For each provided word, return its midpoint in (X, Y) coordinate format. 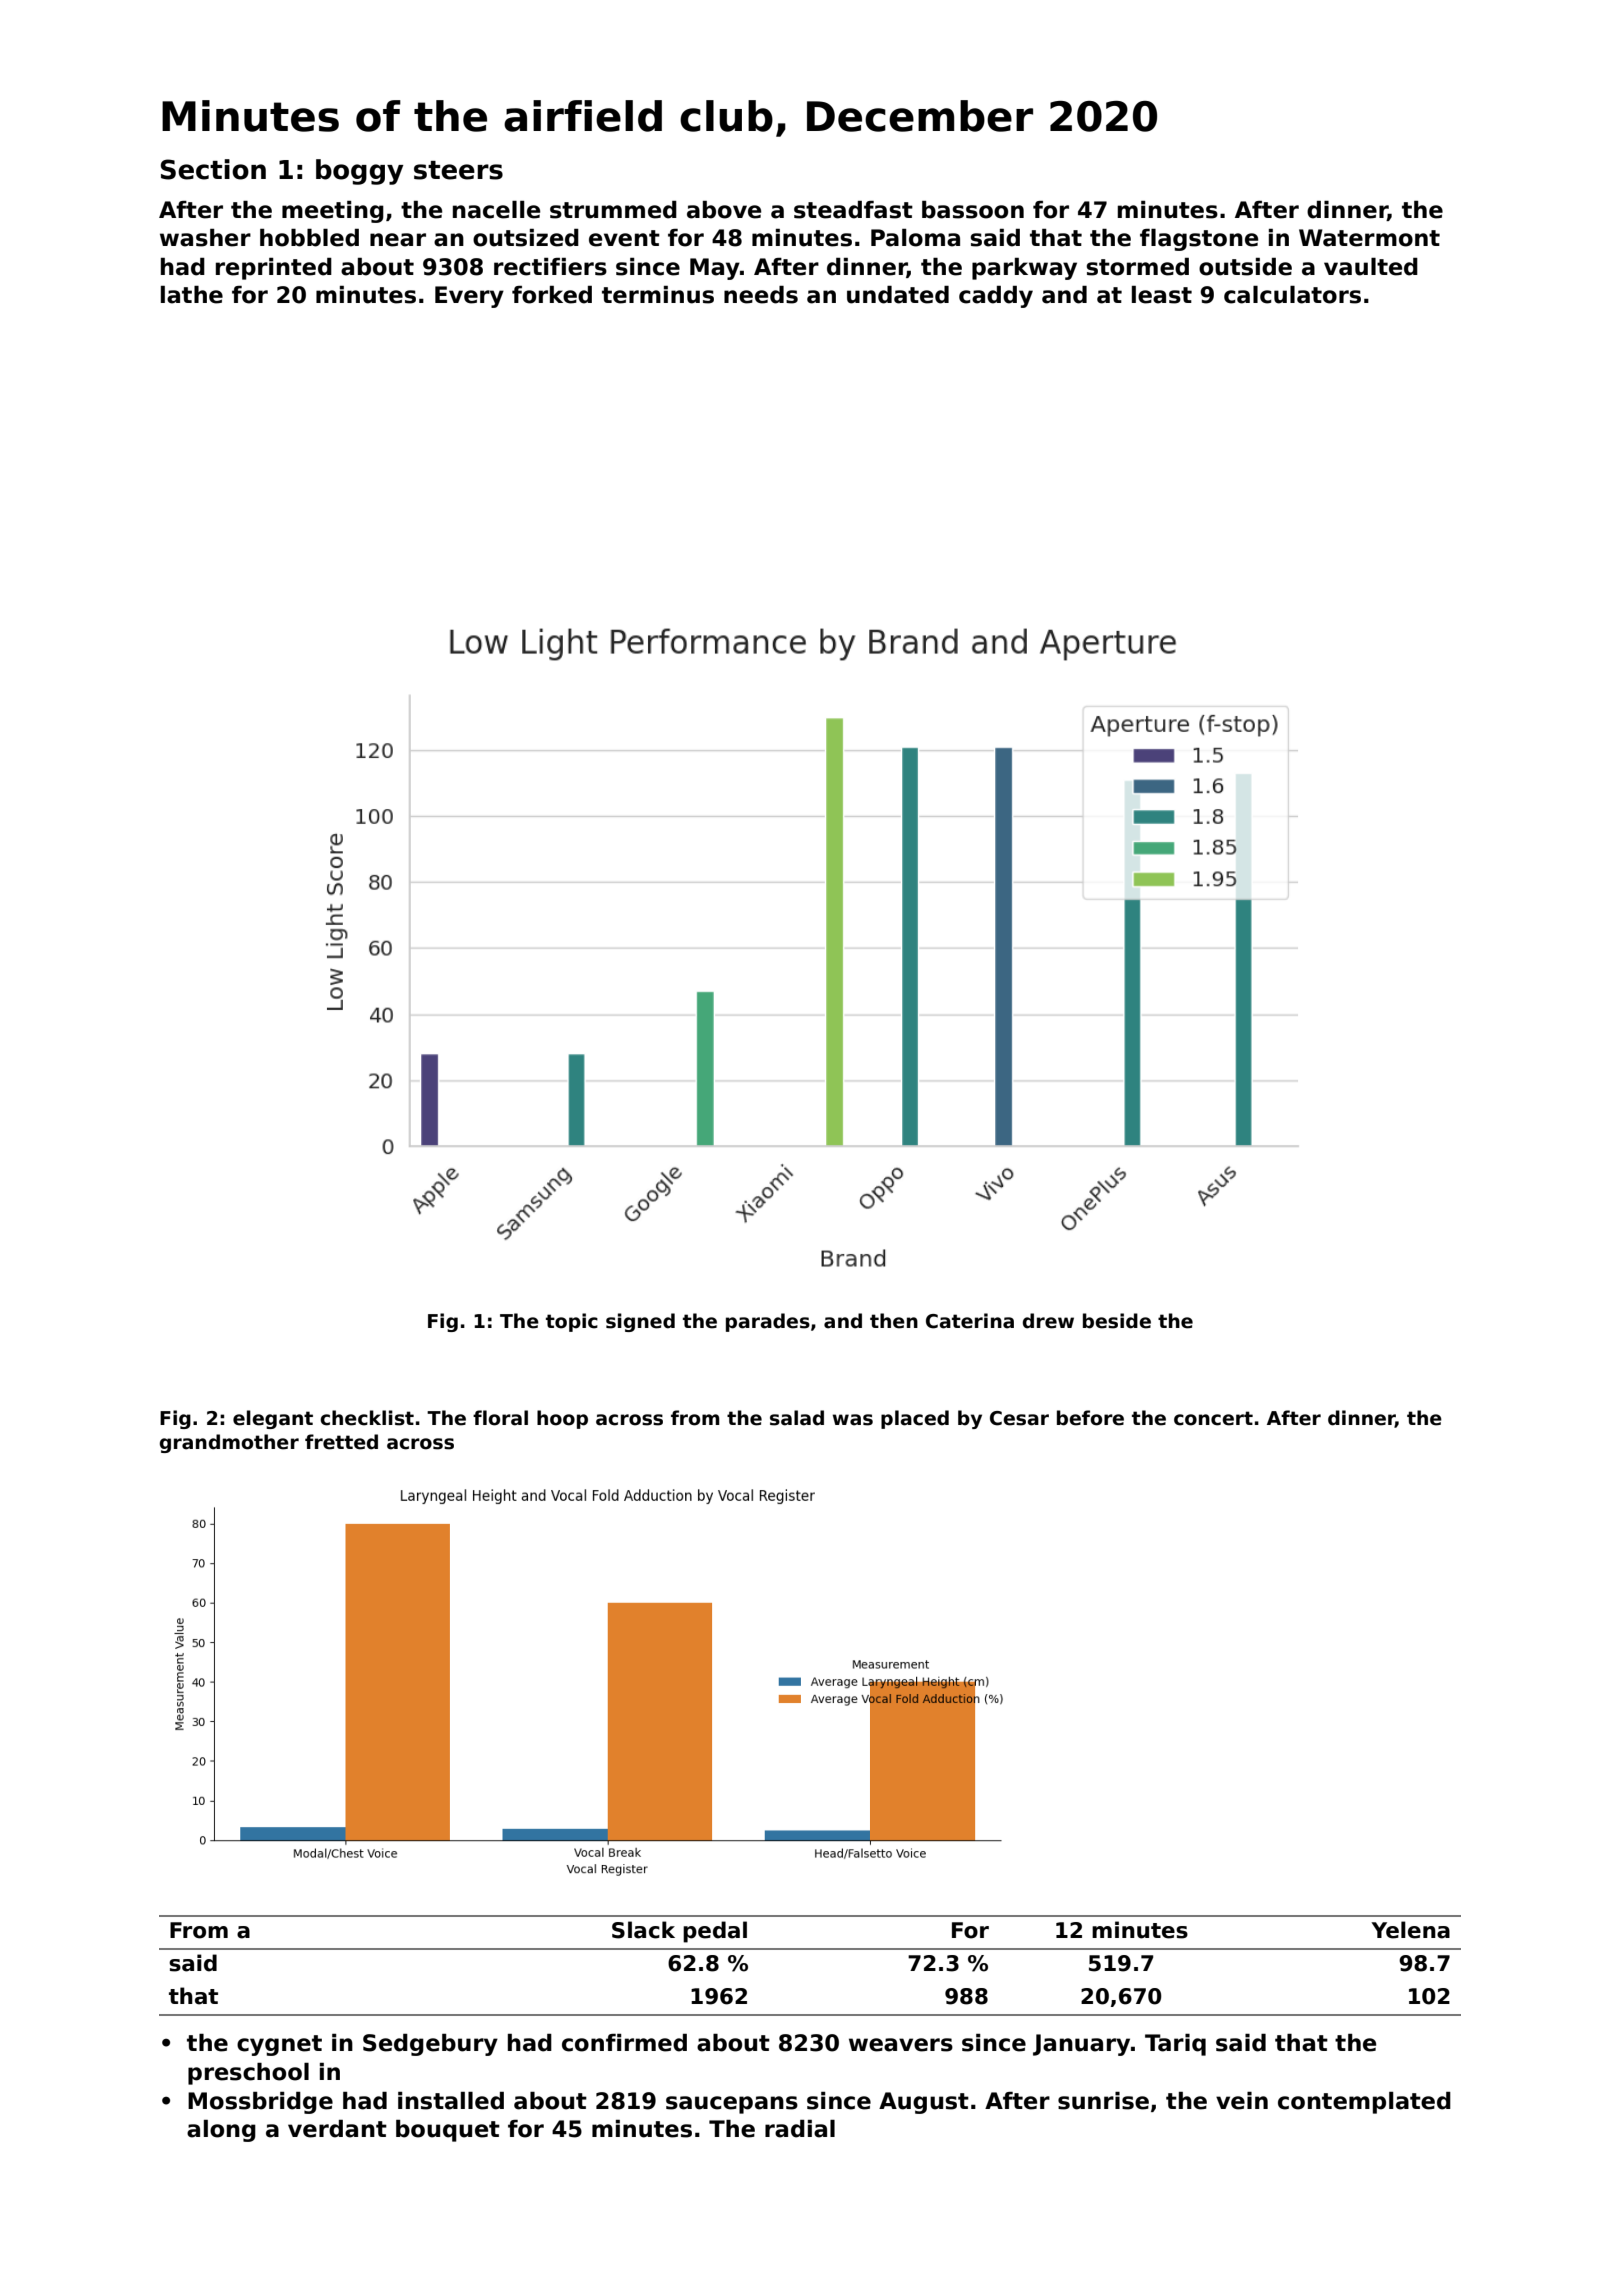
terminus (658, 295)
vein (1242, 2101)
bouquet (448, 2131)
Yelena (1410, 1930)
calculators (1292, 295)
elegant (273, 1419)
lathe (192, 295)
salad (797, 1418)
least (1162, 295)
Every (469, 297)
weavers (901, 2045)
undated (898, 295)
